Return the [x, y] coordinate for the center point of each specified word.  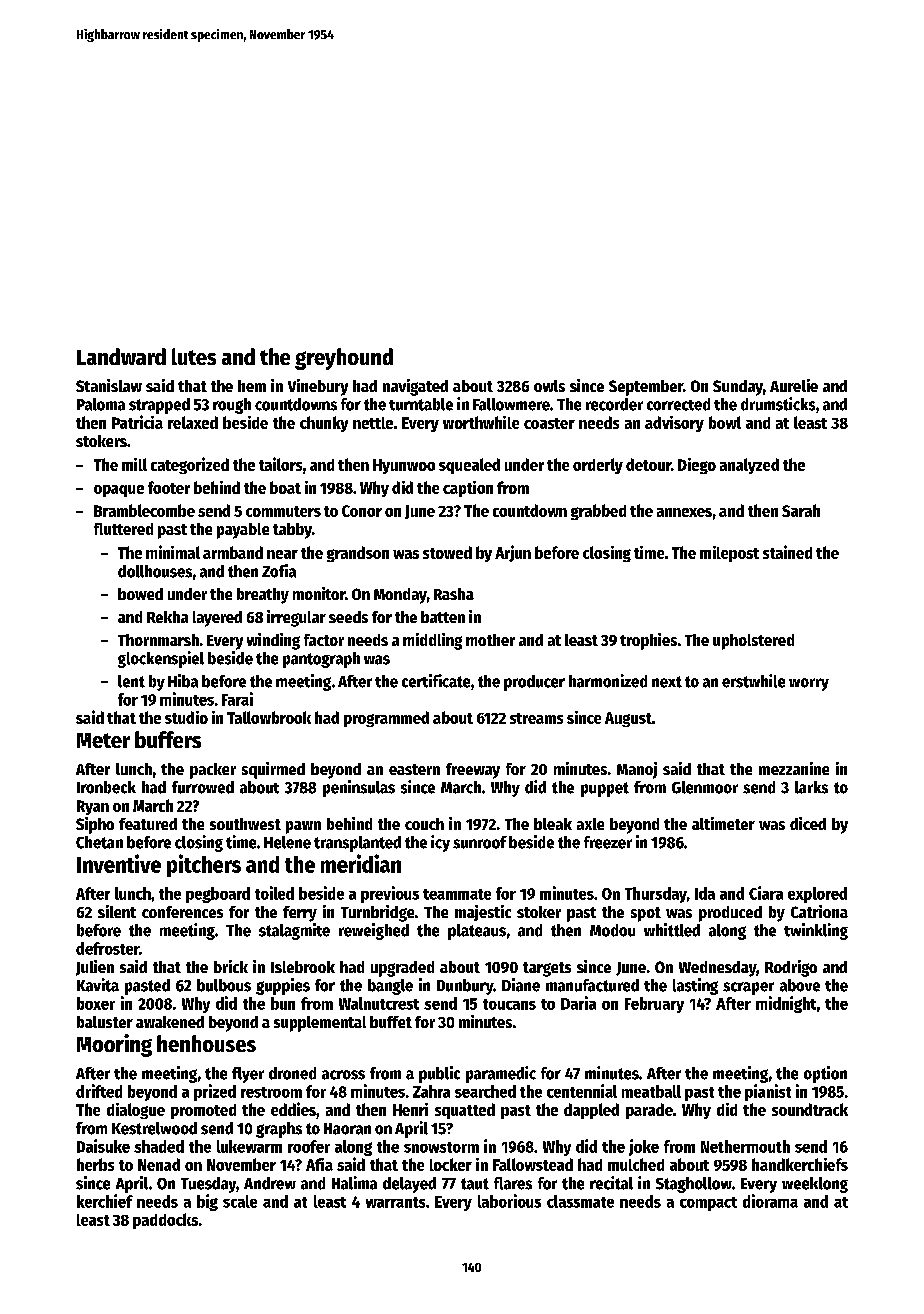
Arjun [513, 553]
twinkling [816, 931]
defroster [107, 948]
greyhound [344, 359]
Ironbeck [106, 787]
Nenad [159, 1164]
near [282, 554]
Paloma [101, 404]
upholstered [753, 642]
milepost [729, 554]
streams [536, 718]
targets [547, 969]
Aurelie [794, 385]
